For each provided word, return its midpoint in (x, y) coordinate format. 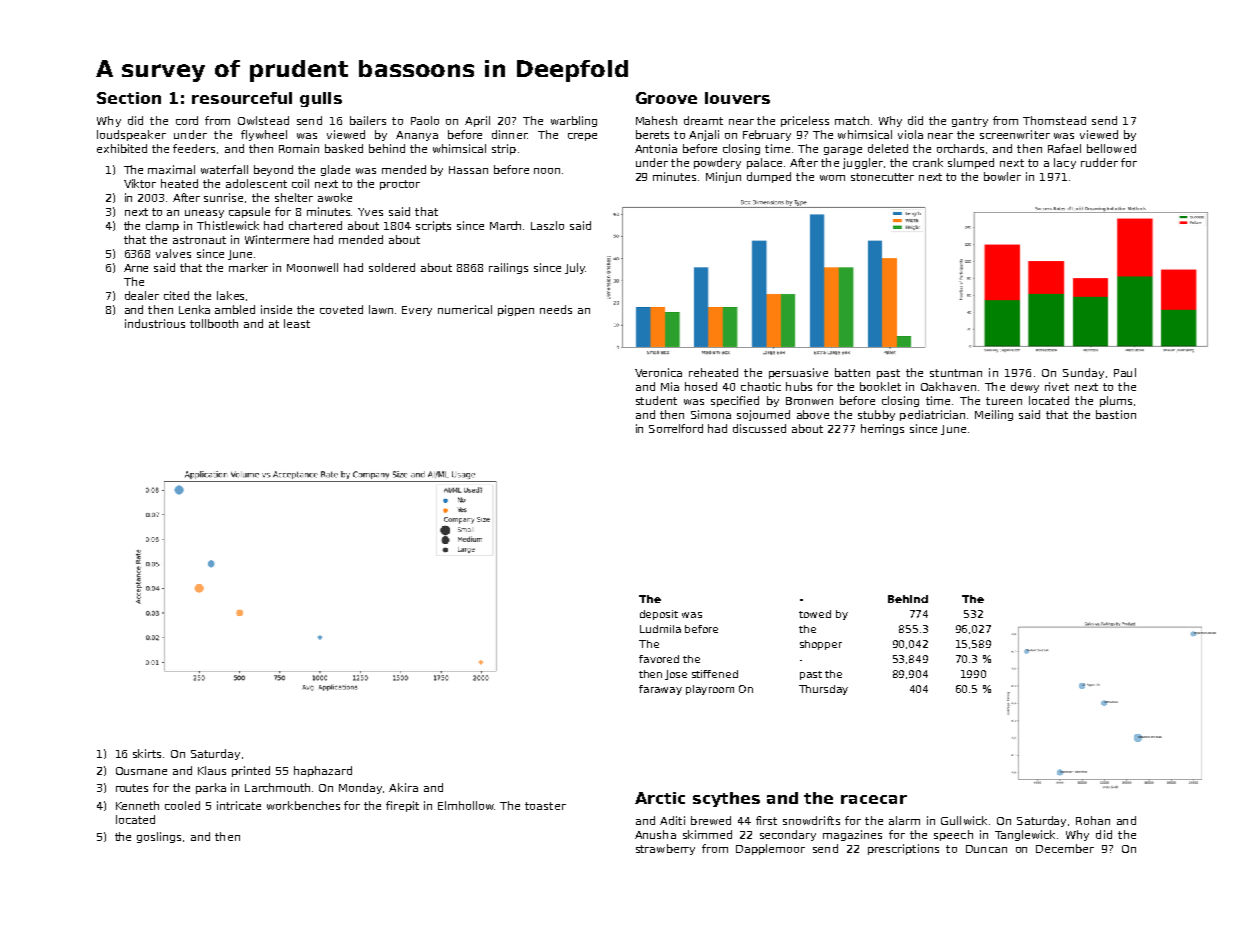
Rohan (1093, 820)
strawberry (665, 849)
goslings (159, 837)
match (852, 120)
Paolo (425, 120)
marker (248, 267)
